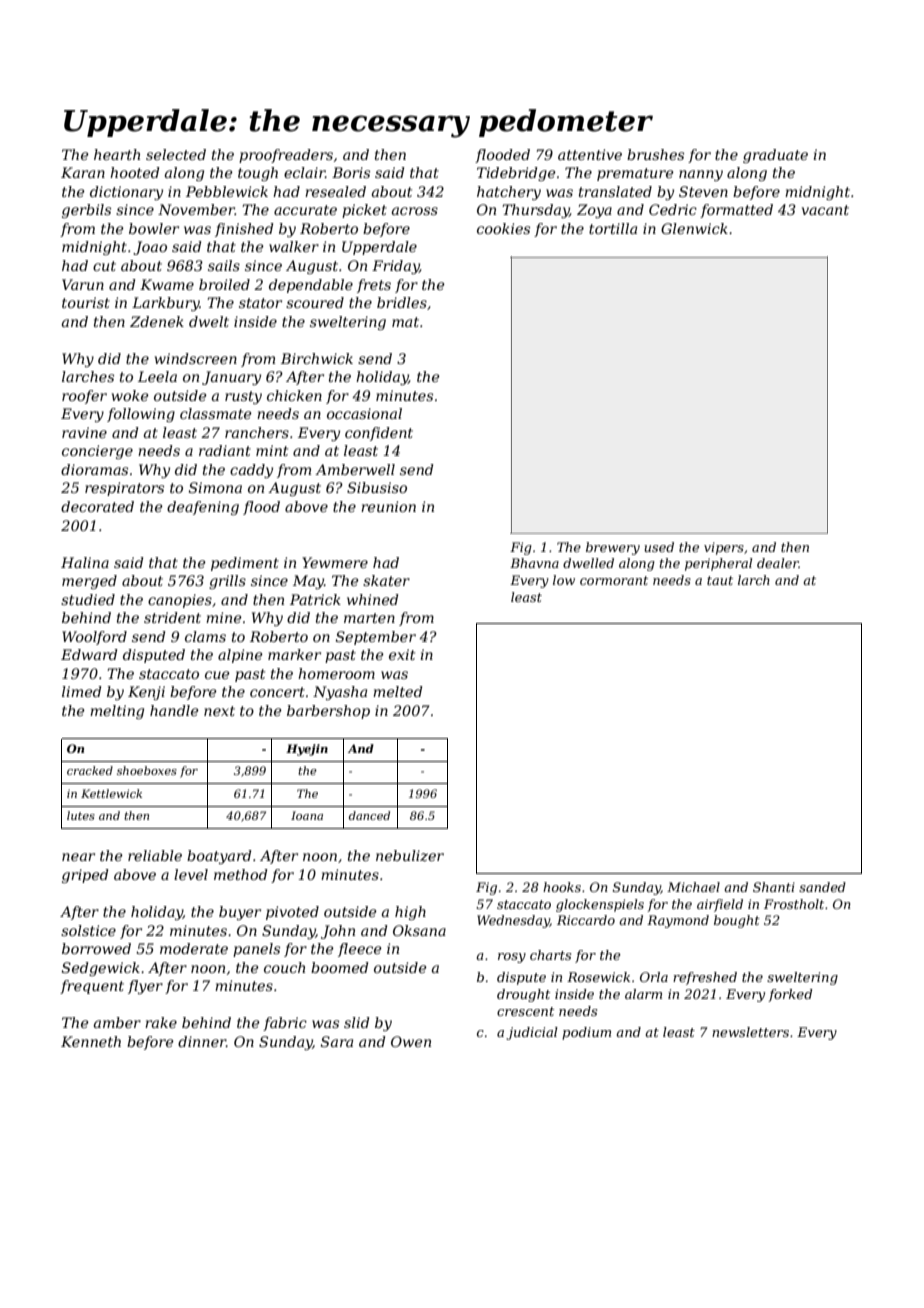 The image size is (924, 1308). Describe the element at coordinates (643, 994) in the screenshot. I see `alarm` at that location.
